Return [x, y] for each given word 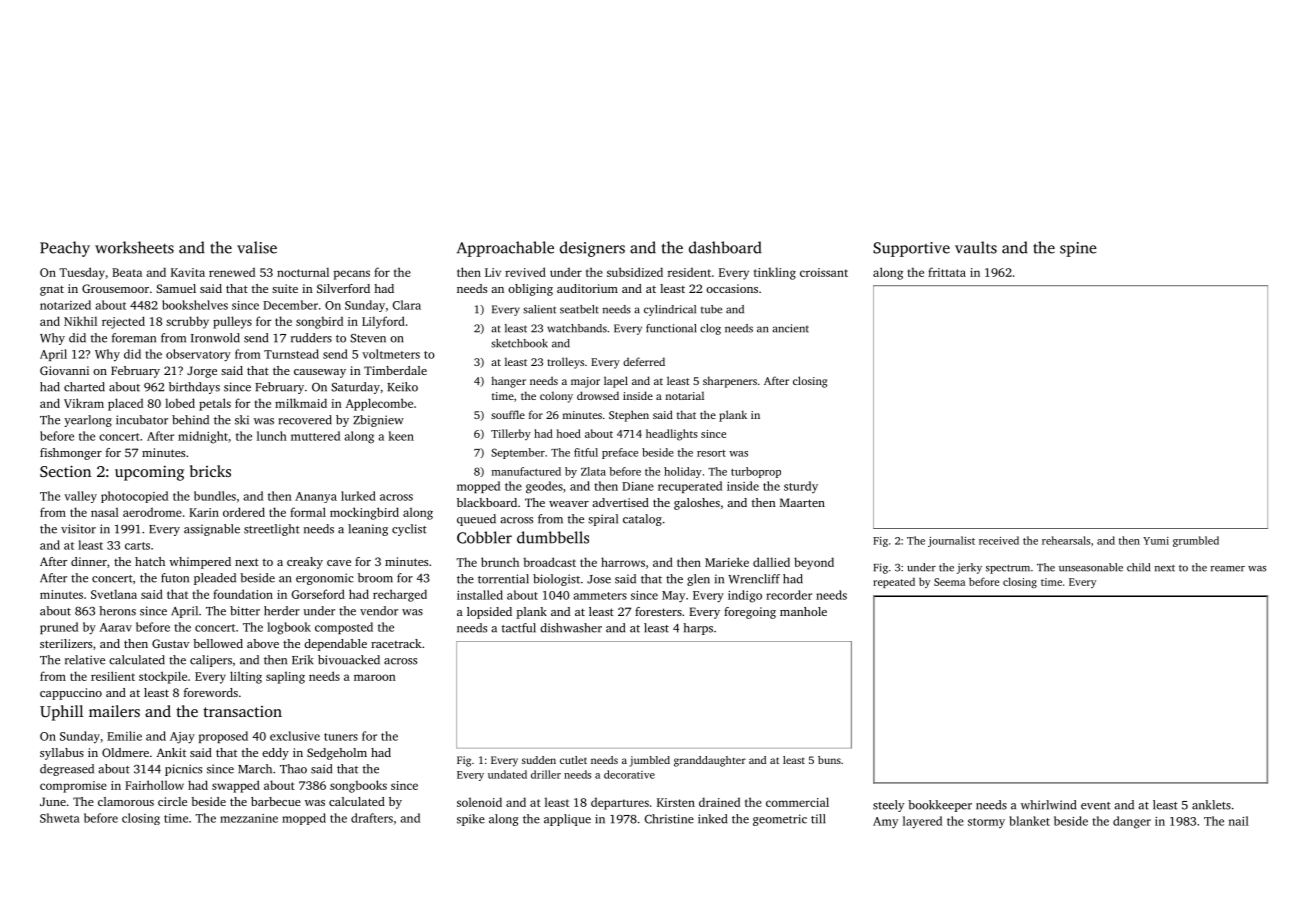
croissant [824, 272]
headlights [672, 435]
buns [829, 760]
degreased [67, 770]
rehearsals [1066, 540]
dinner [89, 561]
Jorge [202, 372]
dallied [771, 562]
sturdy [801, 487]
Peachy [65, 249]
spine [1078, 249]
